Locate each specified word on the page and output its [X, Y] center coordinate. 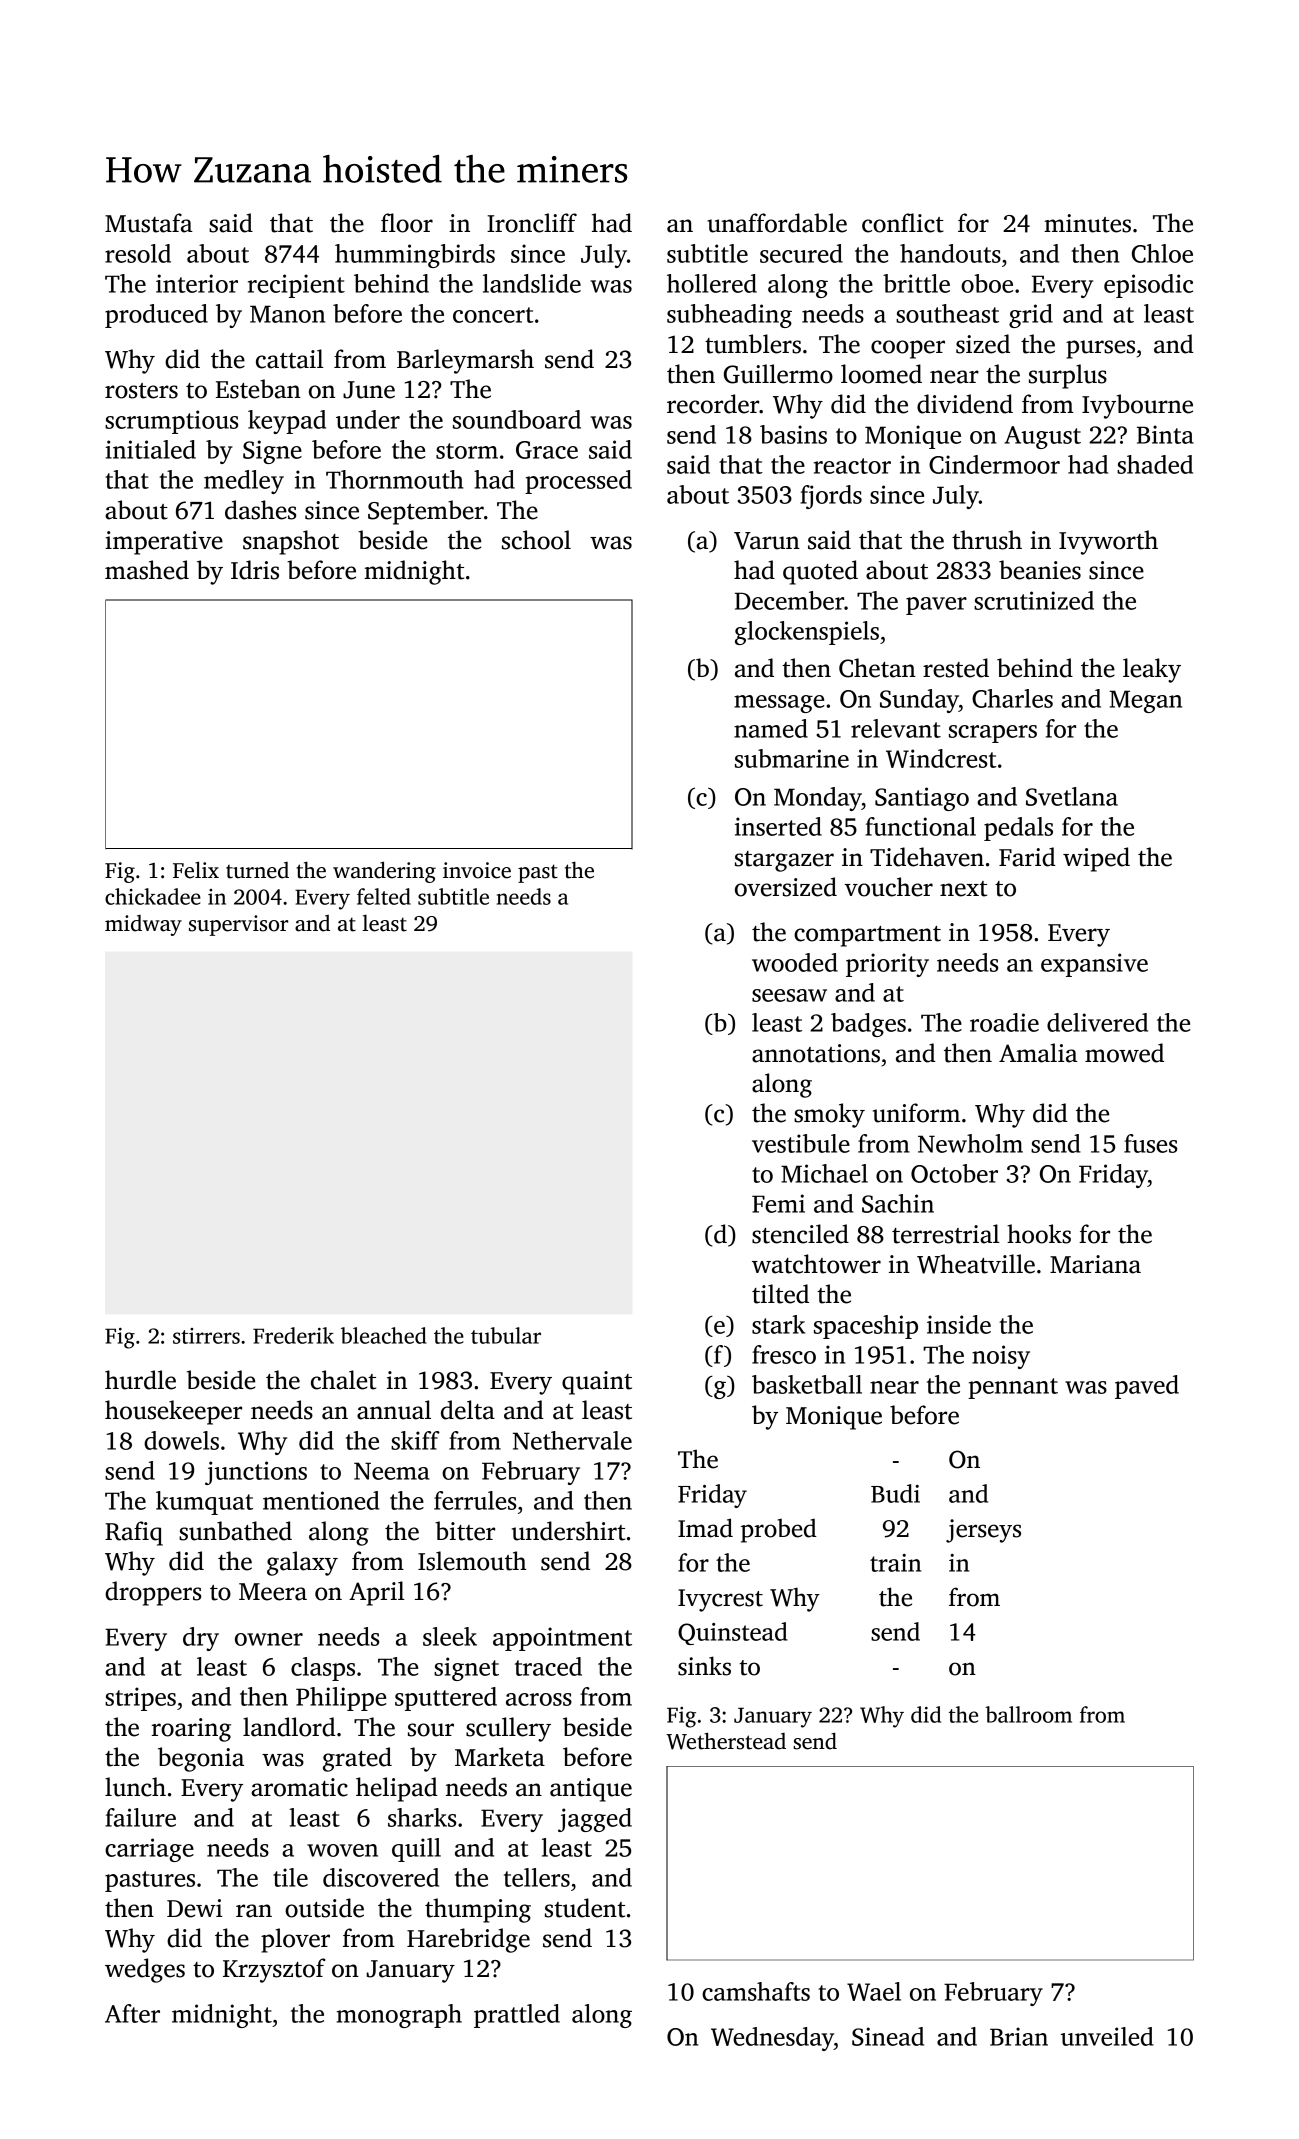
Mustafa [149, 223]
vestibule [801, 1143]
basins [793, 434]
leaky [1152, 670]
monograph [399, 2016]
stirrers [206, 1336]
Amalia [1038, 1053]
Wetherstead [726, 1741]
